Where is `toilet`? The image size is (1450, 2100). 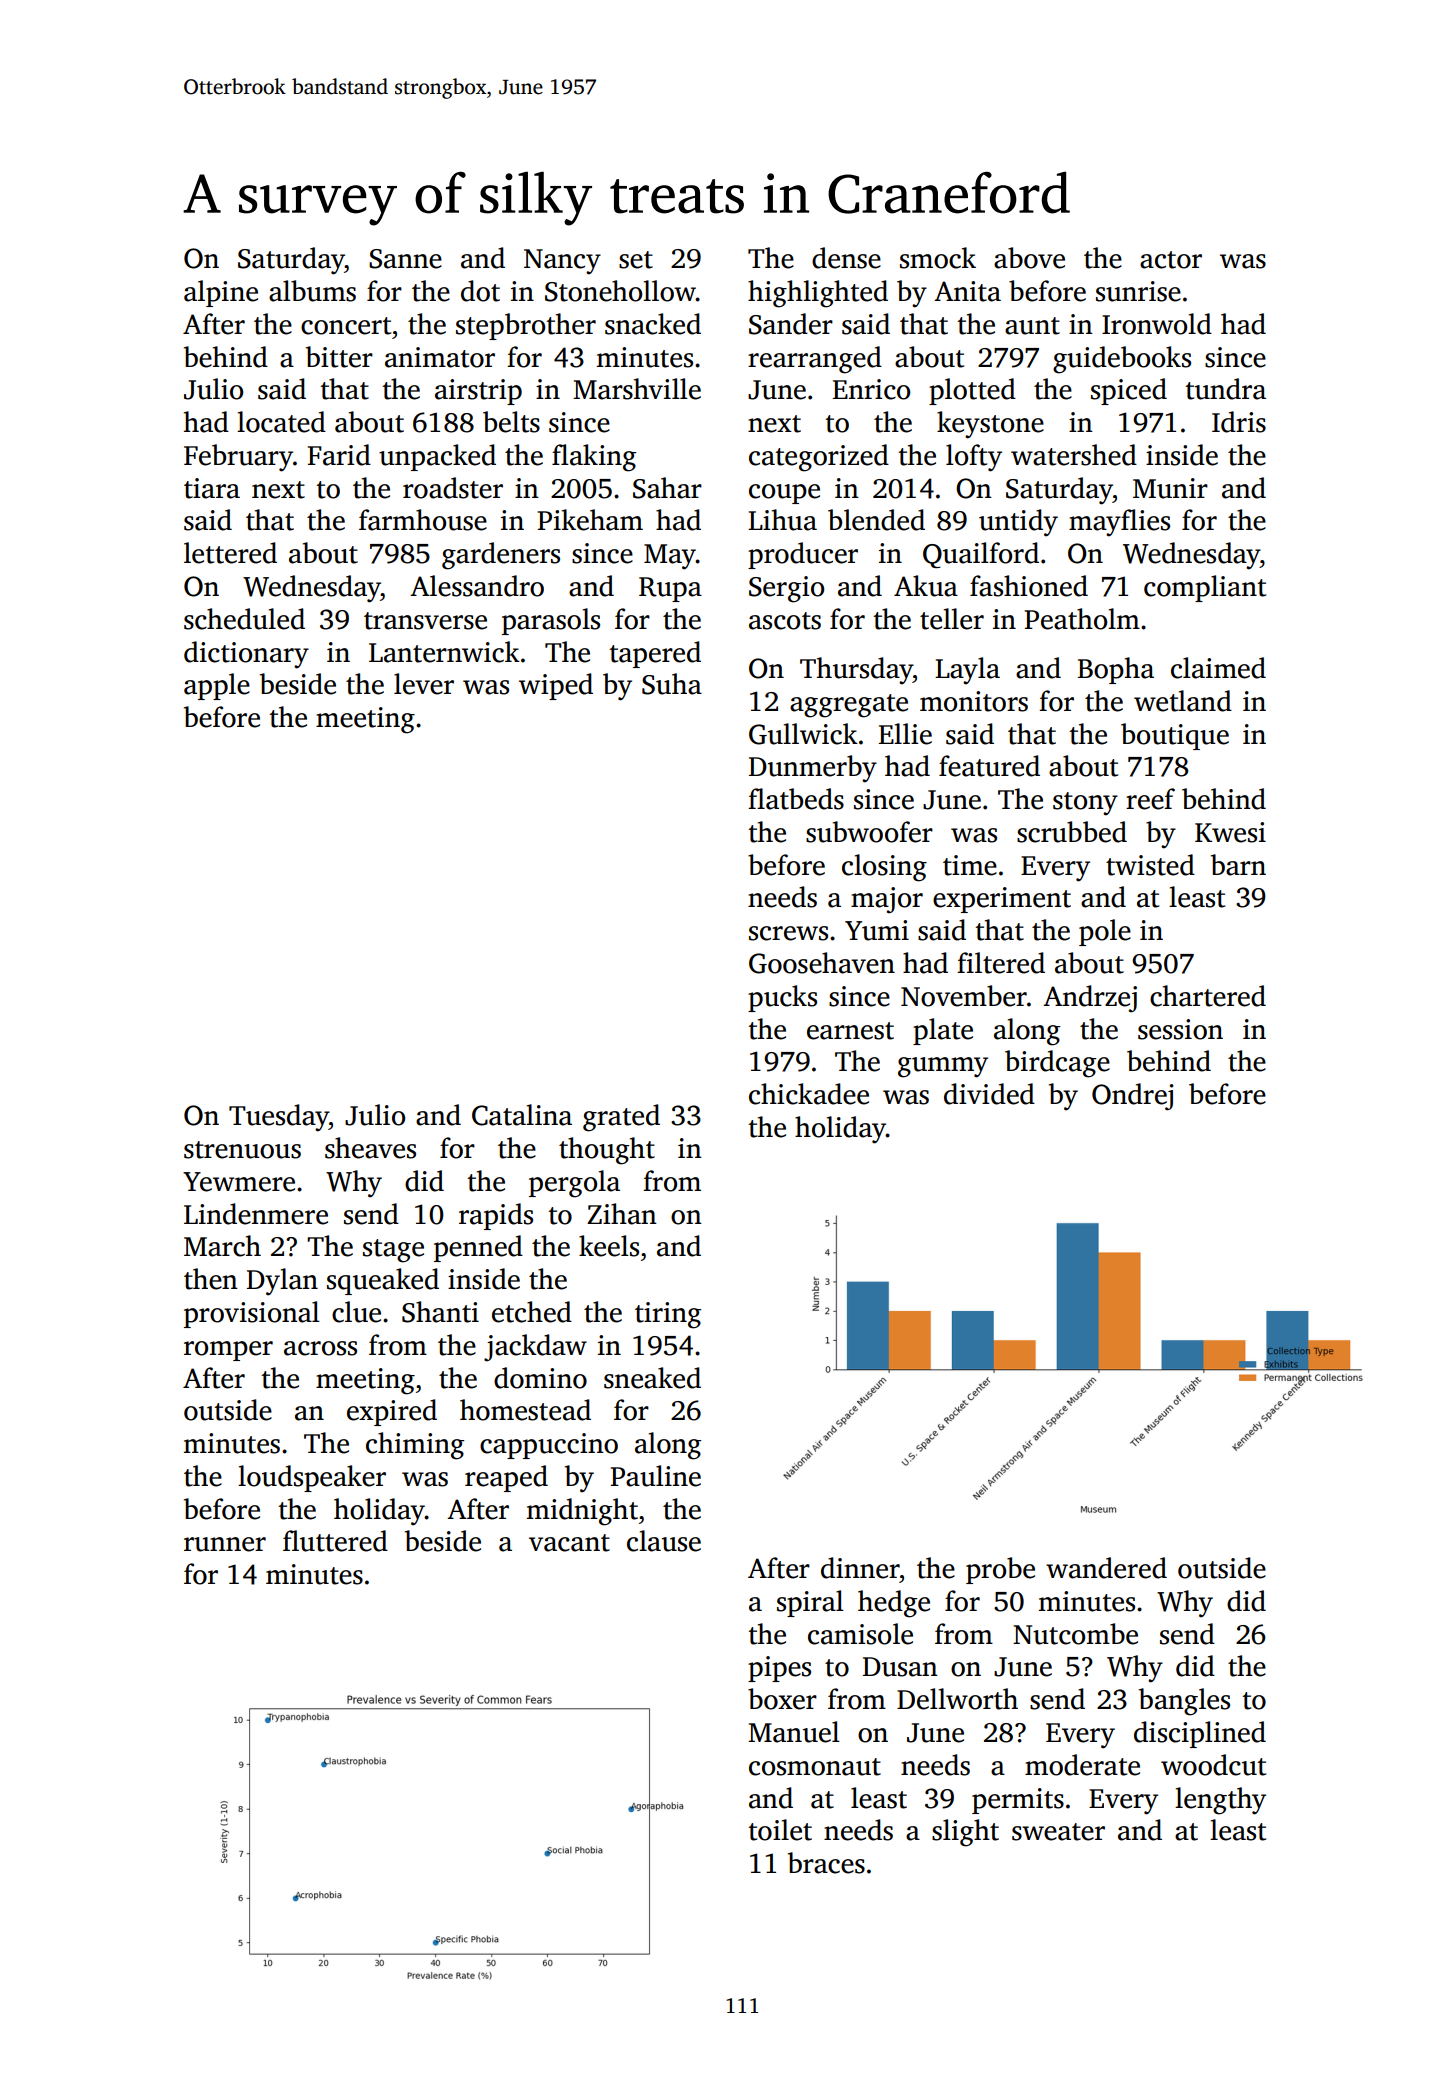 toilet is located at coordinates (780, 1830).
